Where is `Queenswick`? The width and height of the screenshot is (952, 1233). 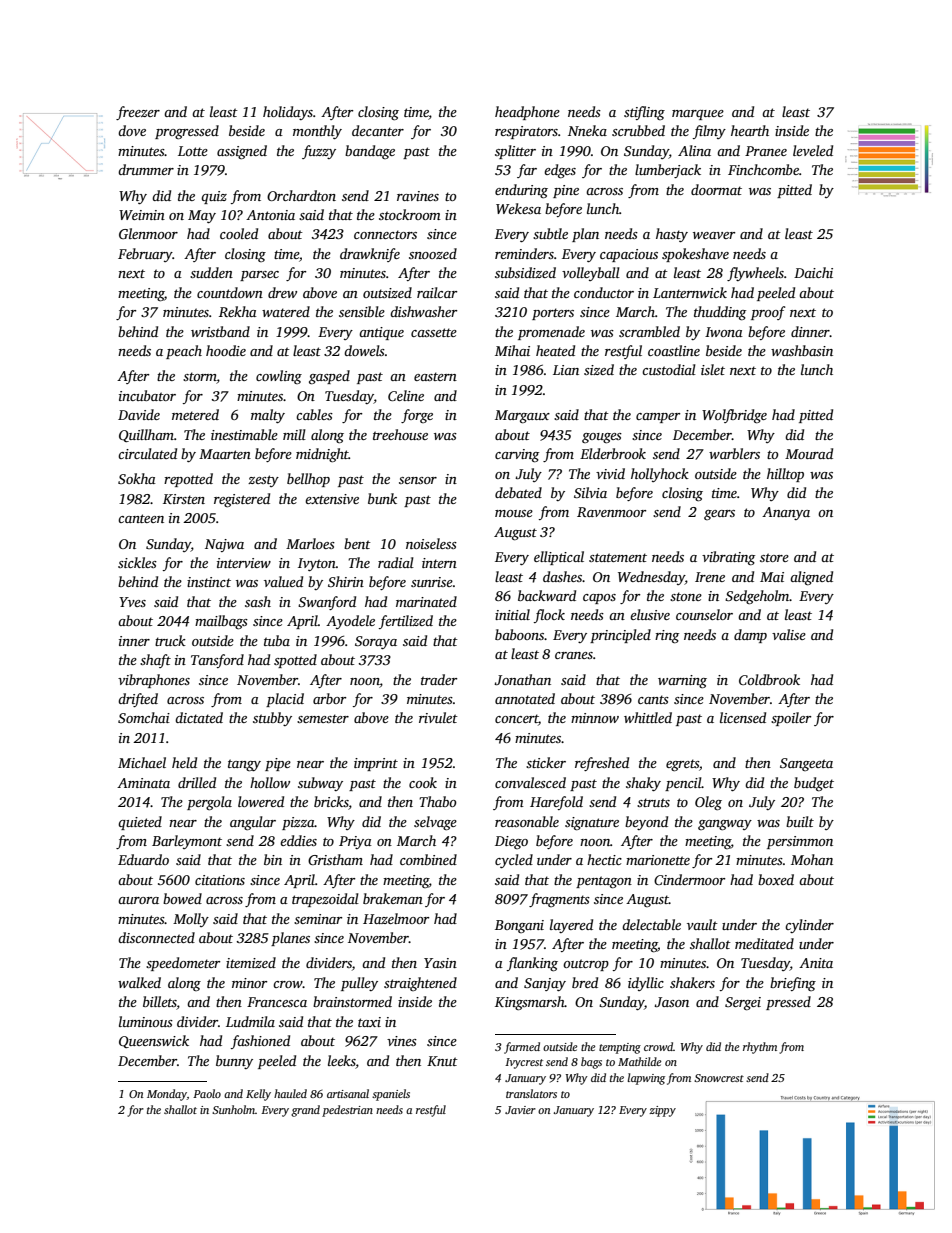
Queenswick is located at coordinates (154, 1041).
